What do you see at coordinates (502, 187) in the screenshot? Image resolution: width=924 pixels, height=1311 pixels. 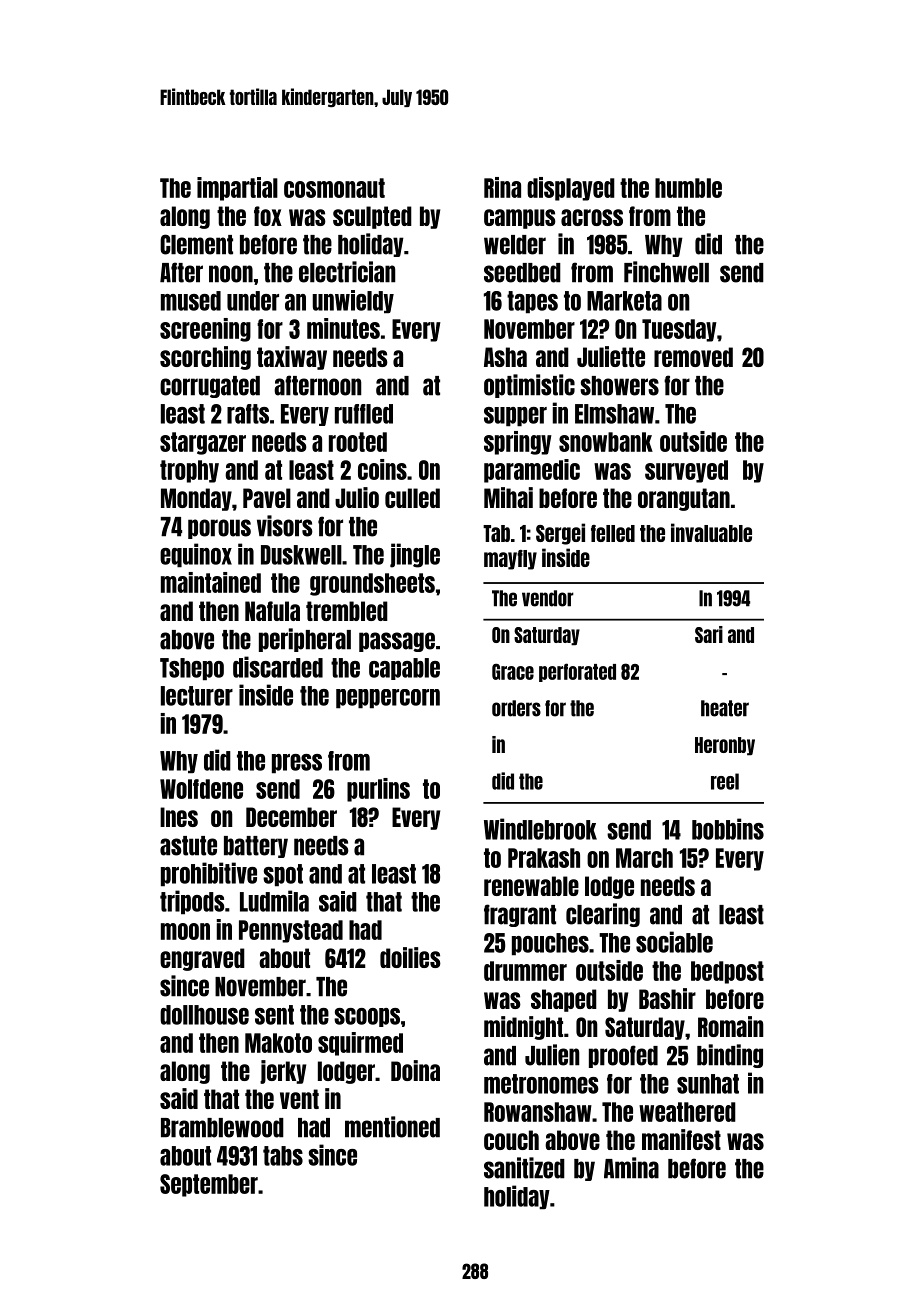 I see `Rina` at bounding box center [502, 187].
